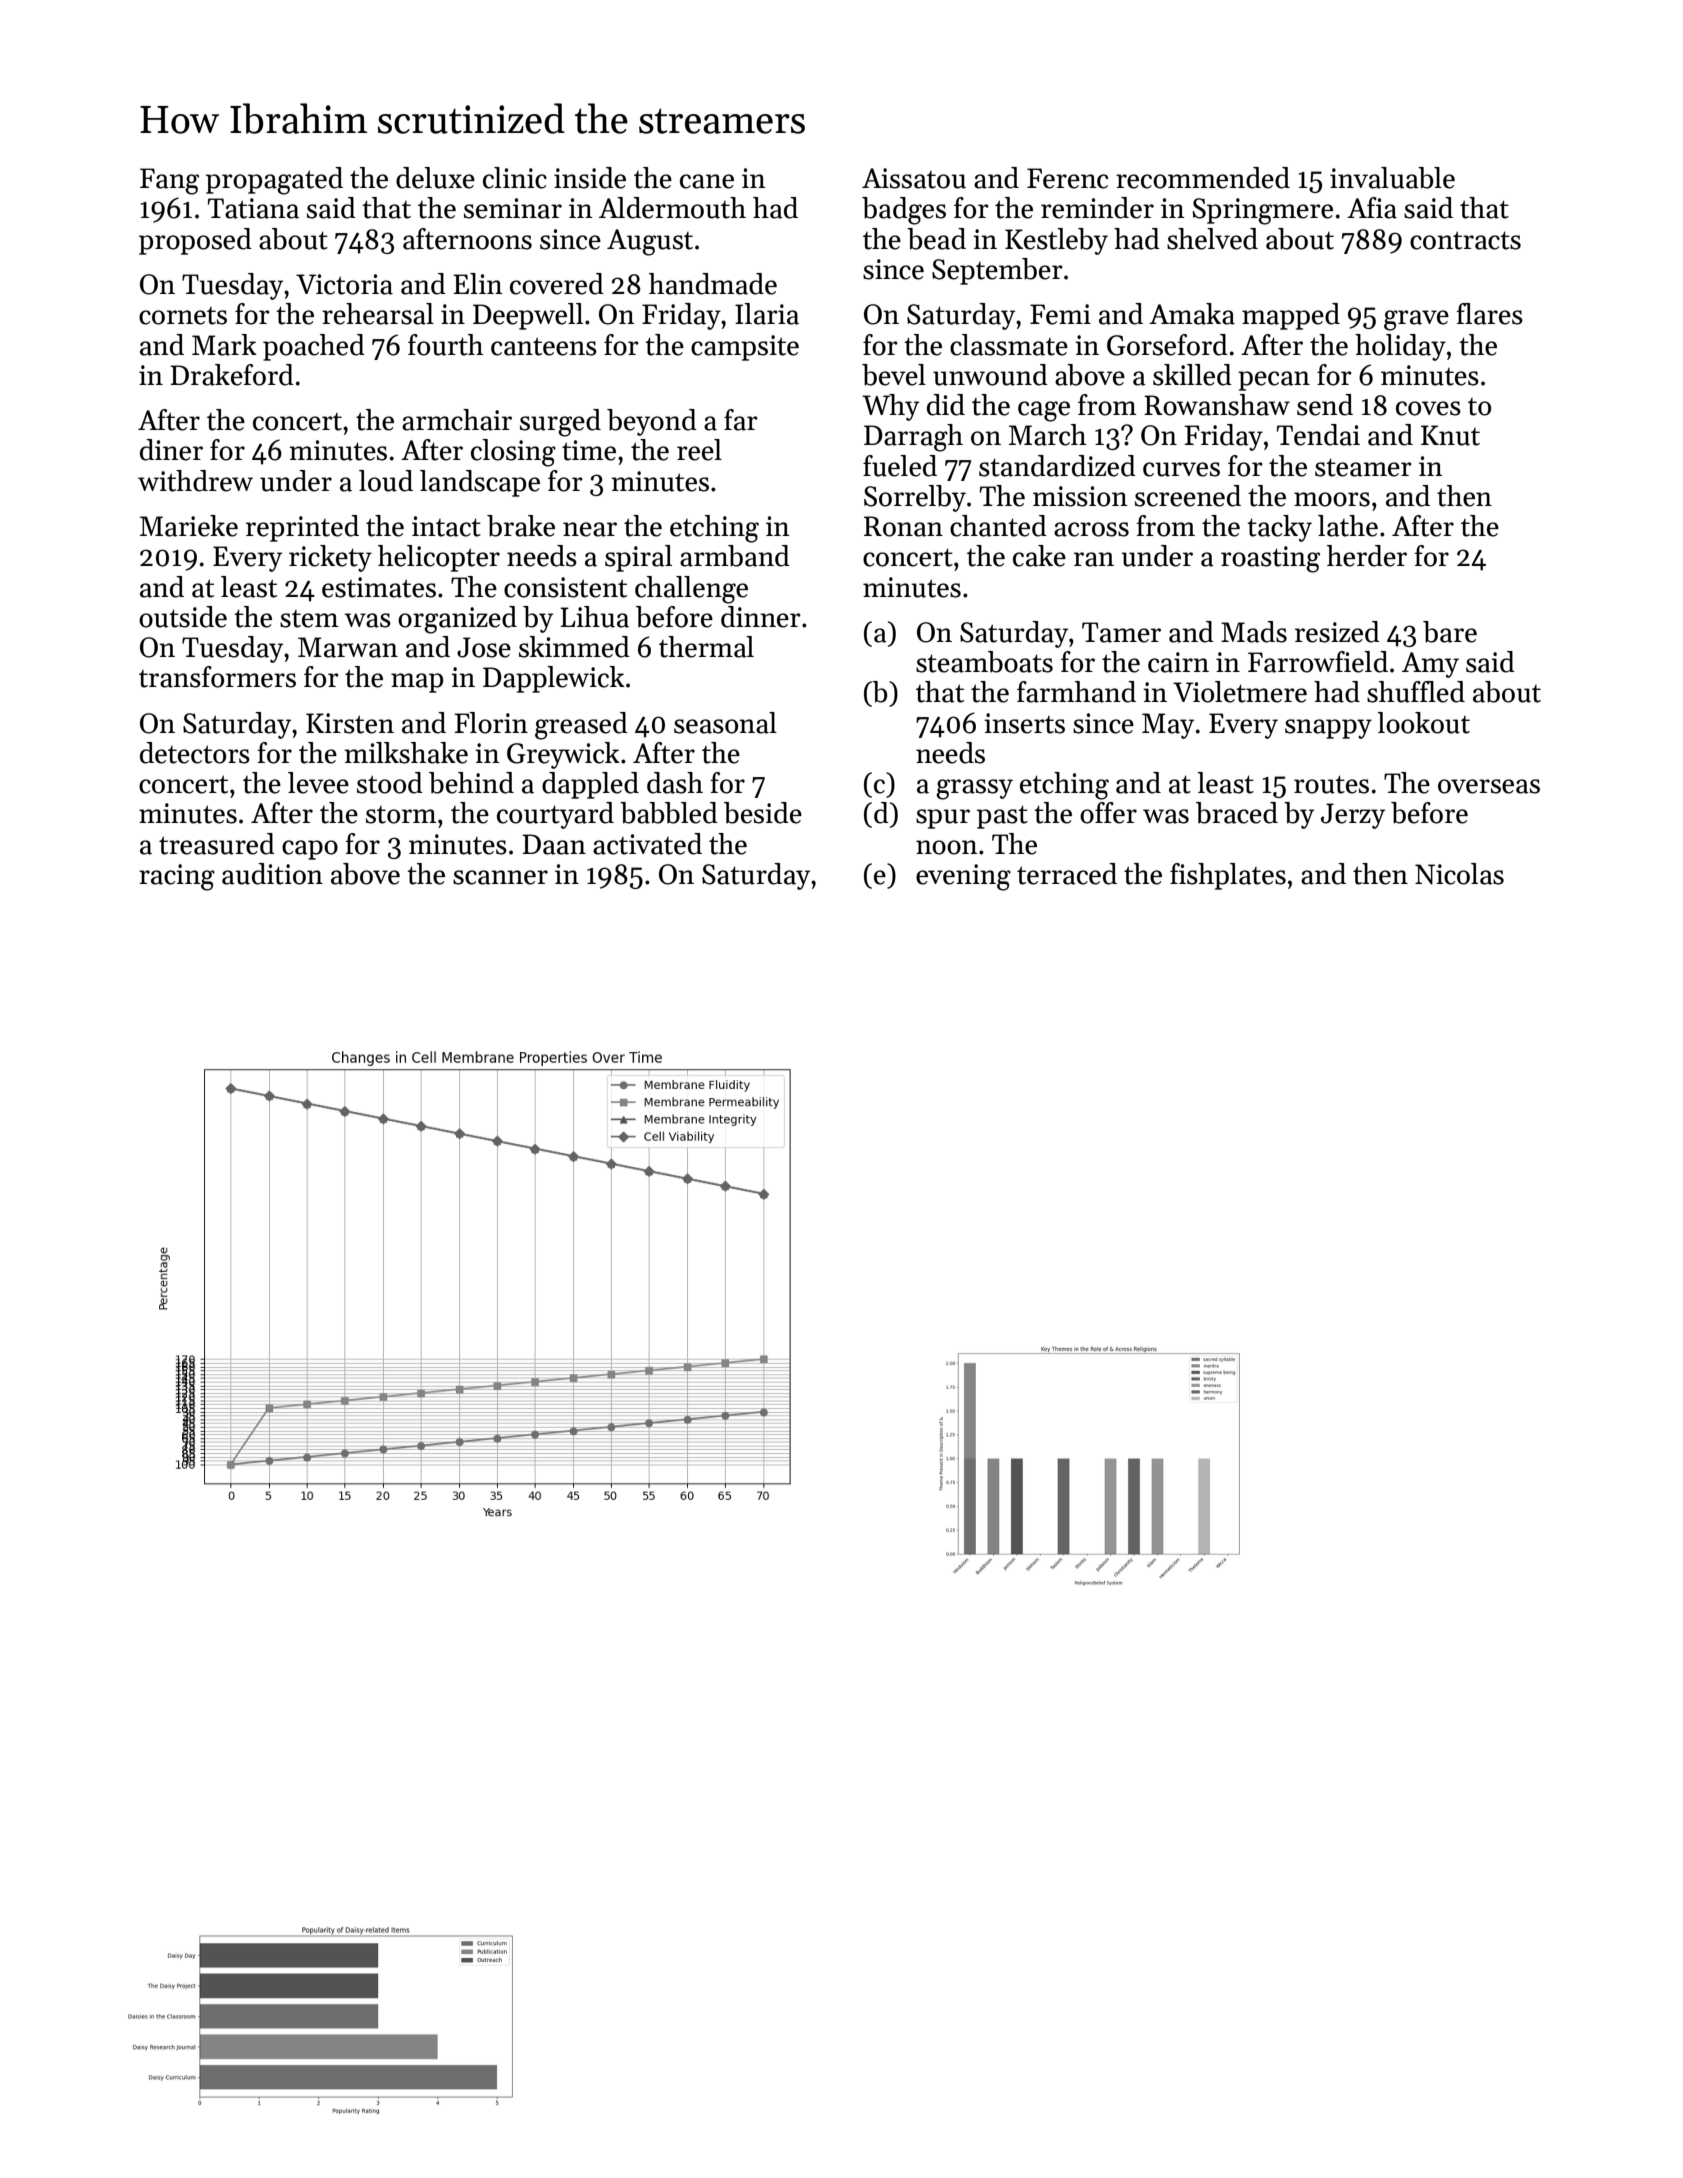 The width and height of the page is (1683, 2178). What do you see at coordinates (565, 587) in the page?
I see `consistent` at bounding box center [565, 587].
